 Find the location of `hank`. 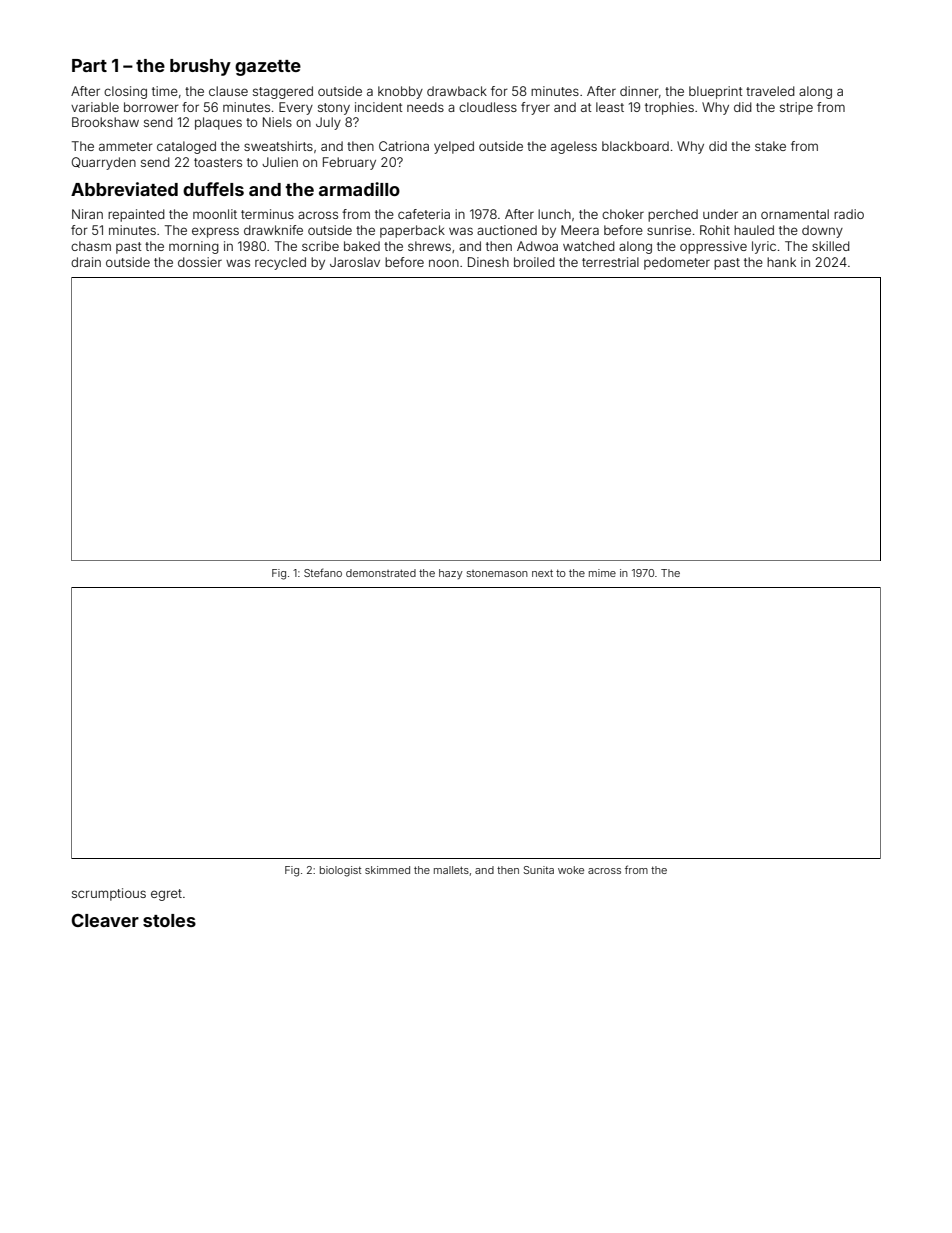

hank is located at coordinates (781, 262).
